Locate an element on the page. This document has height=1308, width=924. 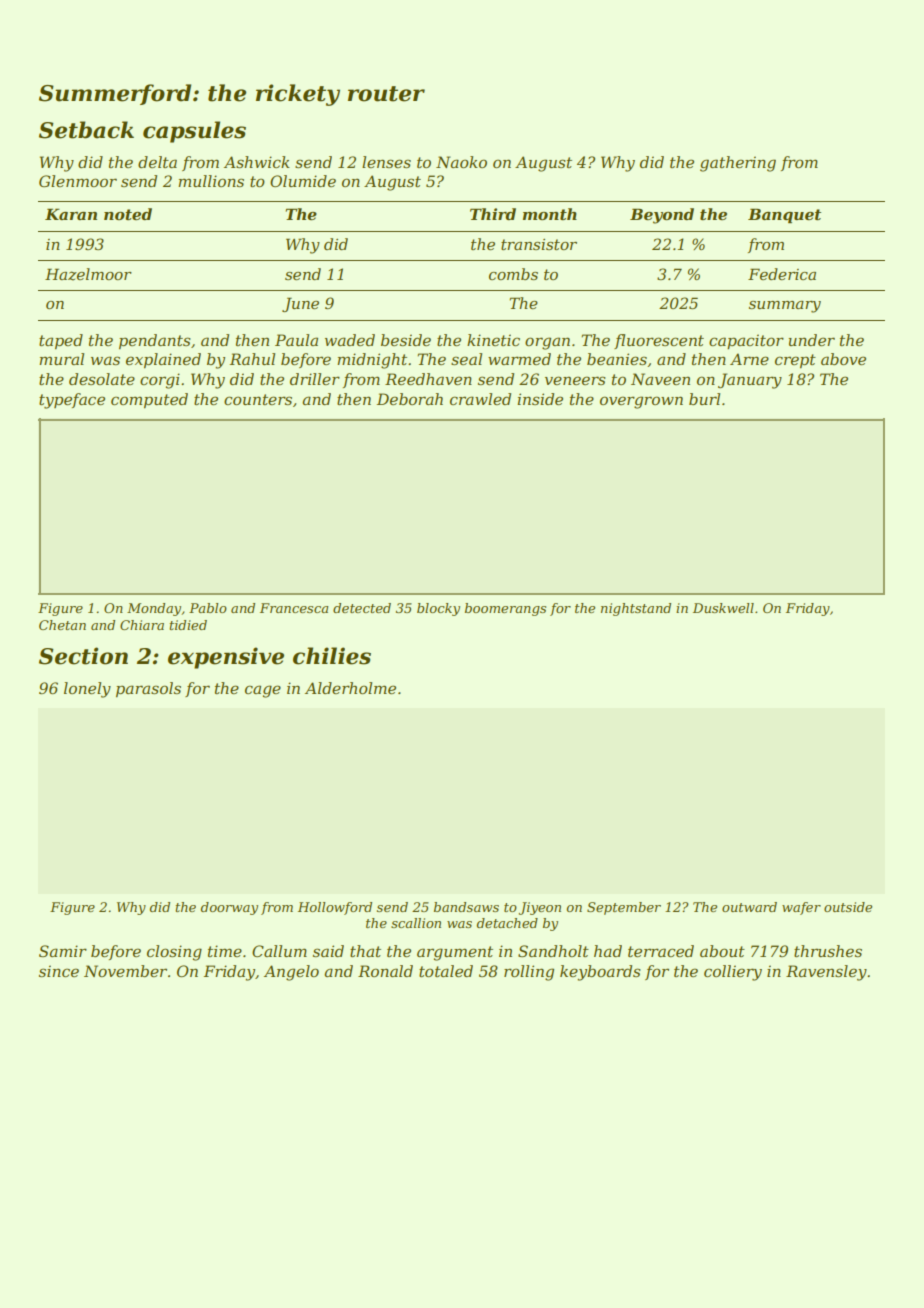
outward is located at coordinates (749, 907).
